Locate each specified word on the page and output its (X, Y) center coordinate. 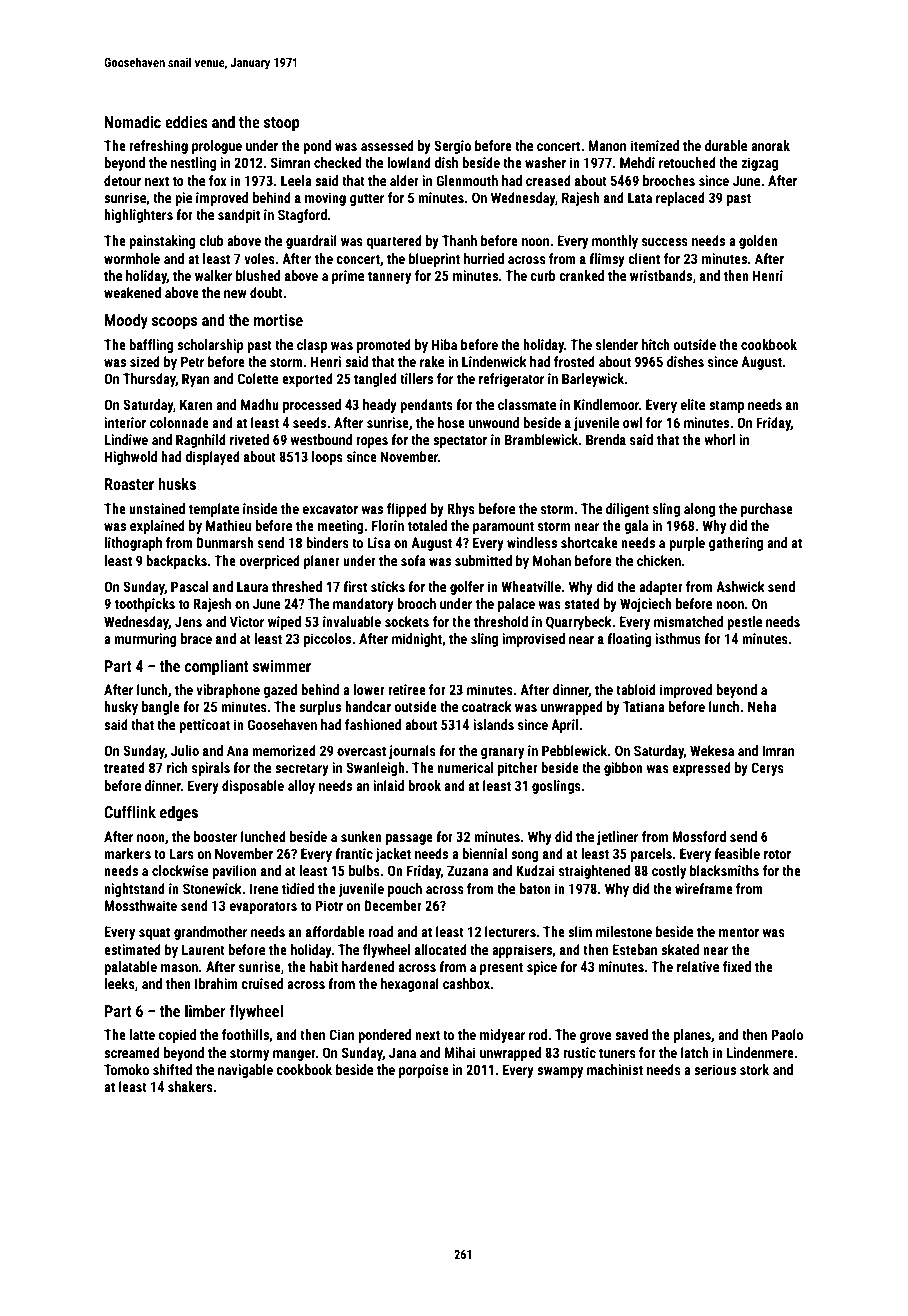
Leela (296, 180)
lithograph (133, 544)
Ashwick (740, 586)
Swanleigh (375, 769)
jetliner (617, 838)
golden (758, 242)
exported (307, 380)
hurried (484, 258)
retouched (687, 162)
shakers (190, 1086)
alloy (301, 787)
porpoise (424, 1071)
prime (348, 277)
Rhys (461, 510)
